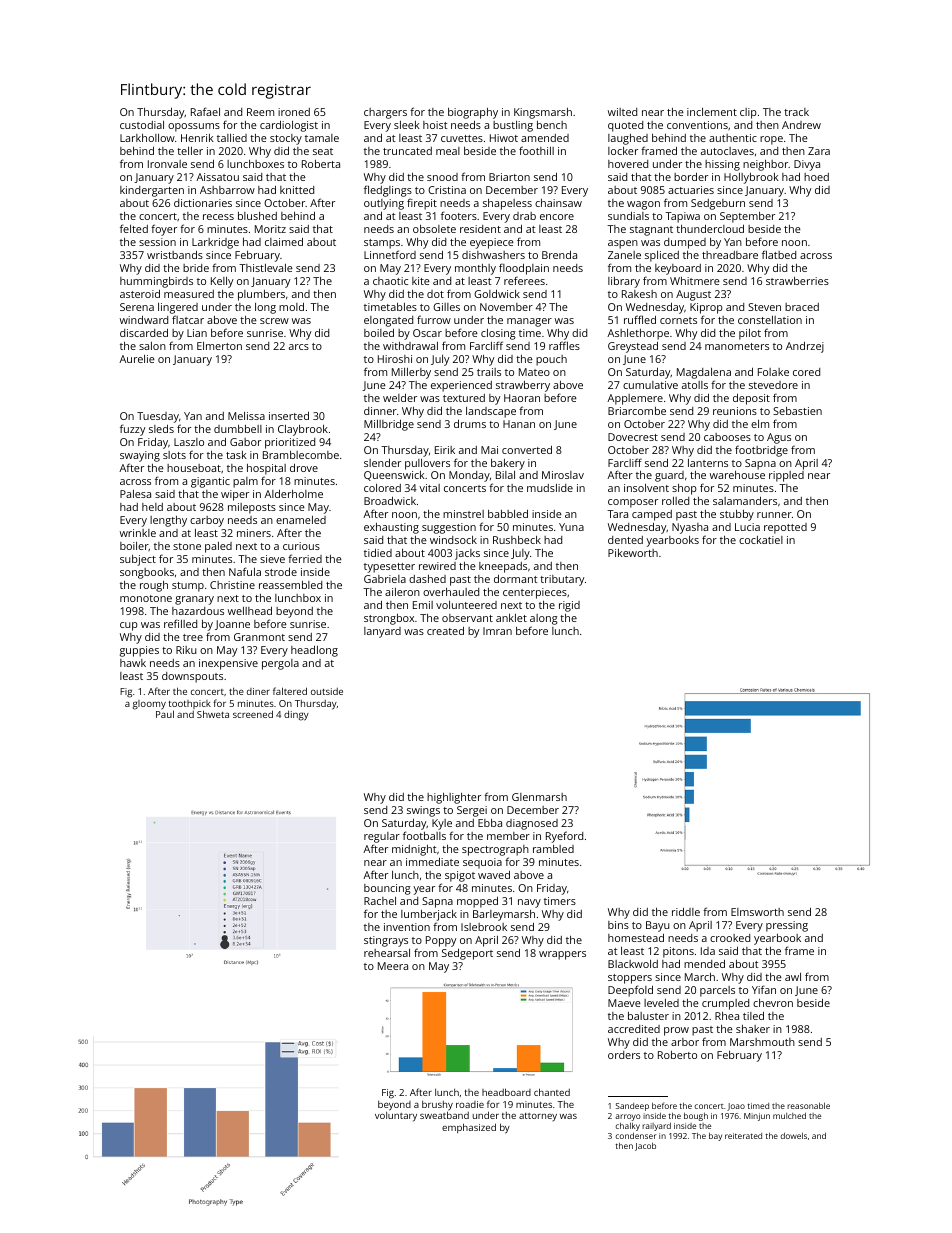 The height and width of the screenshot is (1233, 952). What do you see at coordinates (513, 126) in the screenshot?
I see `bustling` at bounding box center [513, 126].
